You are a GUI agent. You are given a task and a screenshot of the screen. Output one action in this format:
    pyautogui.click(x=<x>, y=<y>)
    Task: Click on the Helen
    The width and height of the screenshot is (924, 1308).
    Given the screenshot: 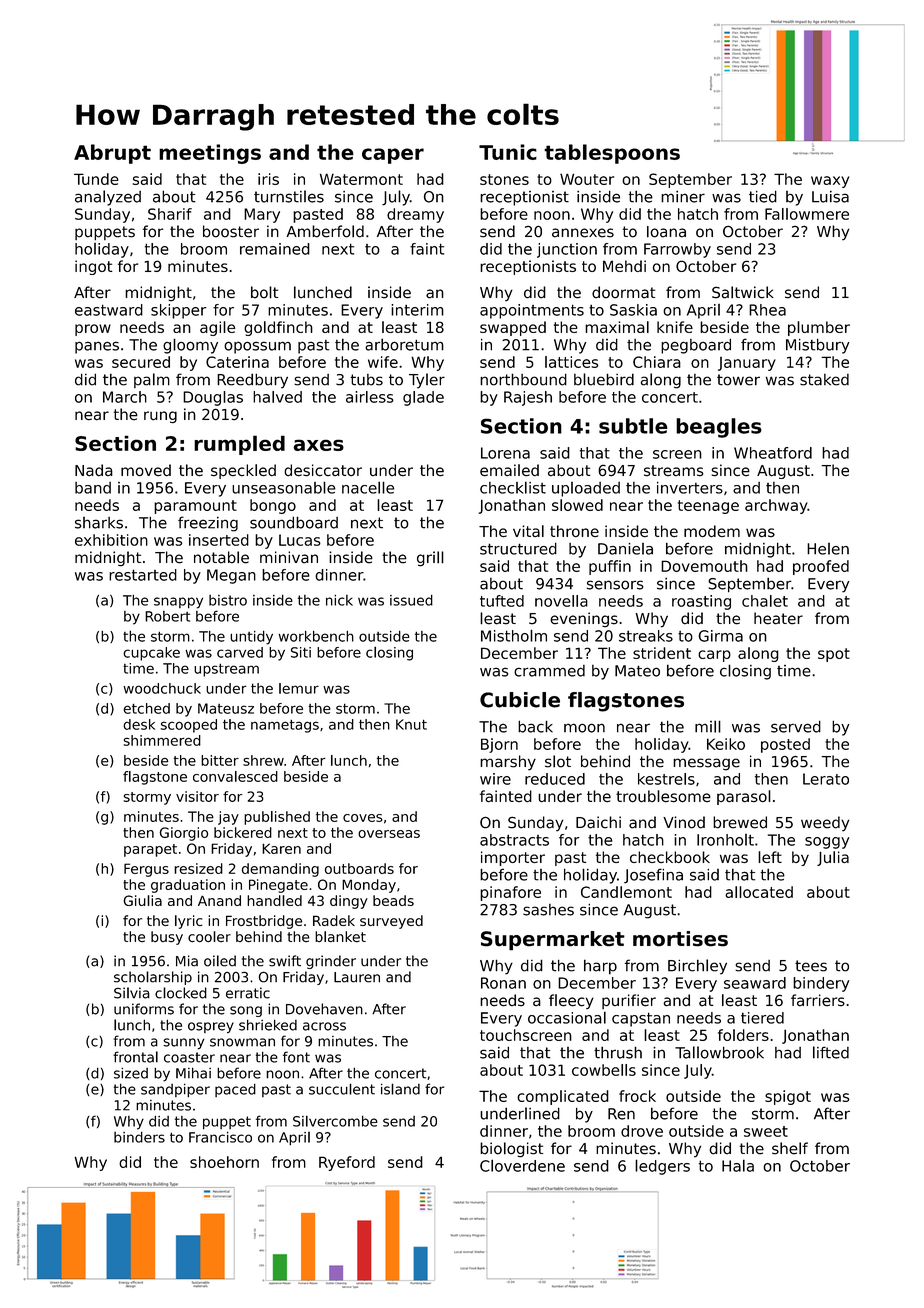 What is the action you would take?
    pyautogui.click(x=828, y=549)
